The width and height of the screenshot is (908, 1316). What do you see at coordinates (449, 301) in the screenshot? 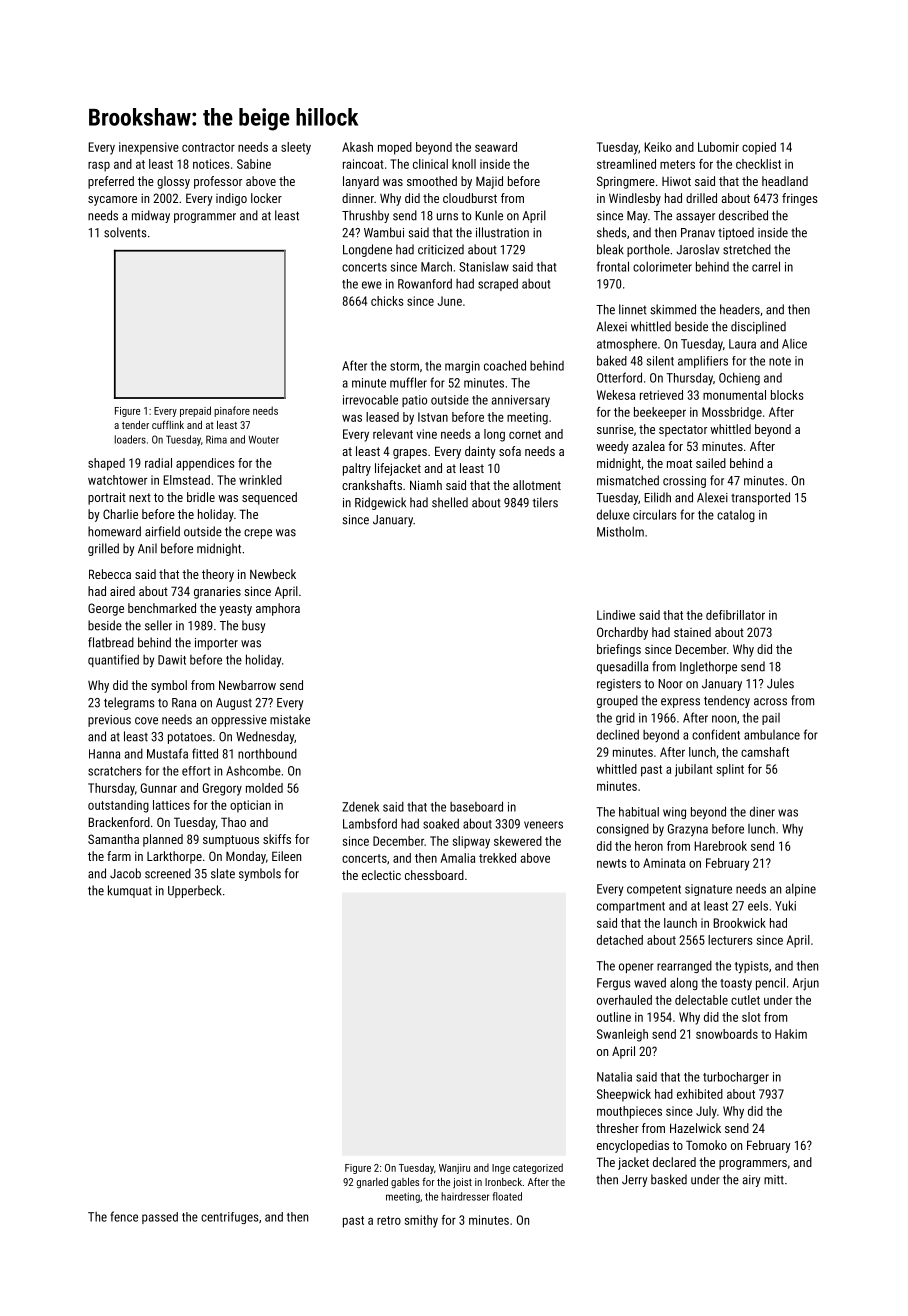
I see `June` at bounding box center [449, 301].
